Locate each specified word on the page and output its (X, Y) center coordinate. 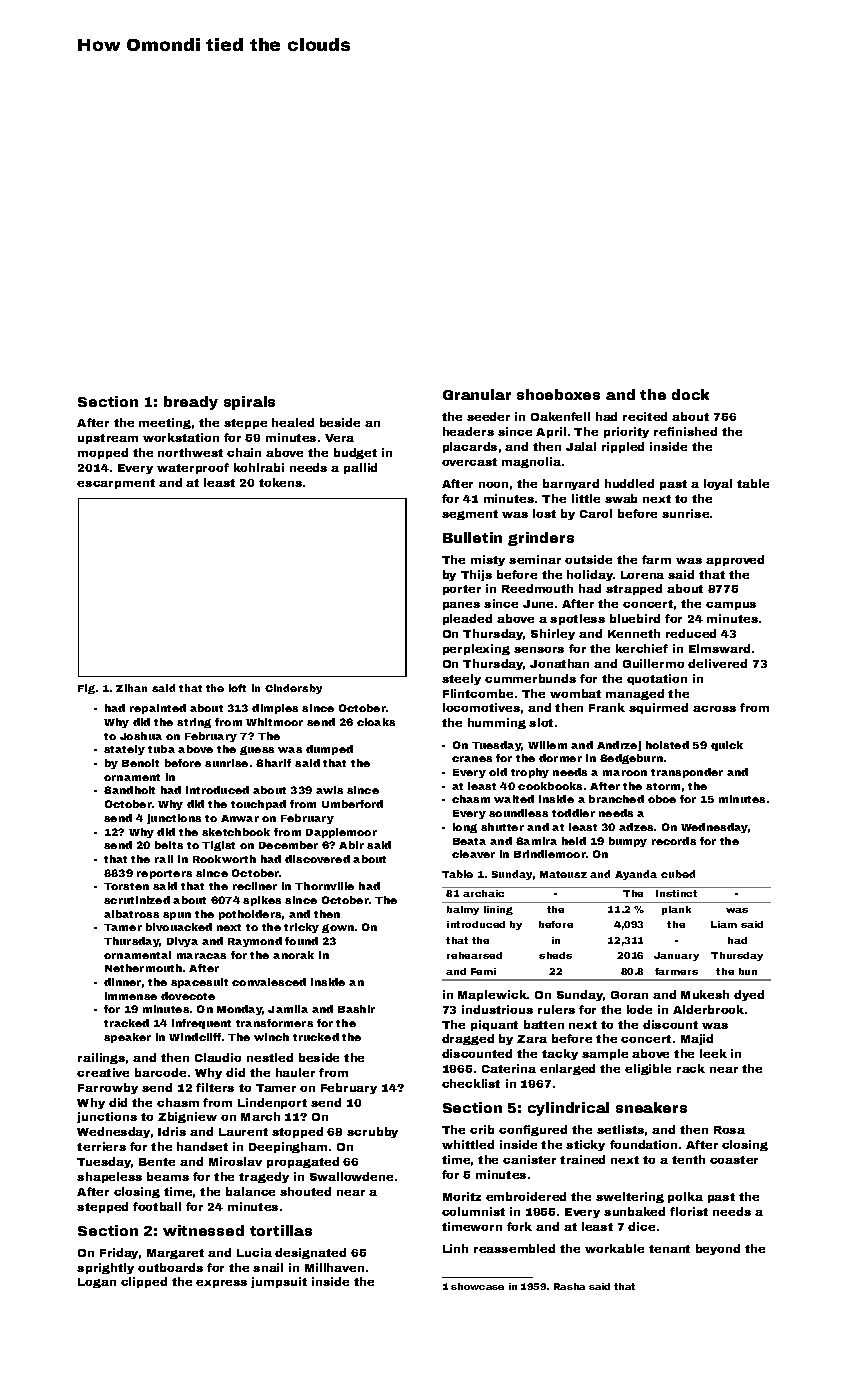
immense (131, 996)
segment (470, 515)
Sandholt (129, 790)
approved (735, 560)
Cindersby (293, 689)
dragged (468, 1039)
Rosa (729, 1130)
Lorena (642, 575)
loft (237, 688)
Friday (119, 1253)
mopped (103, 453)
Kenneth (634, 633)
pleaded (467, 619)
